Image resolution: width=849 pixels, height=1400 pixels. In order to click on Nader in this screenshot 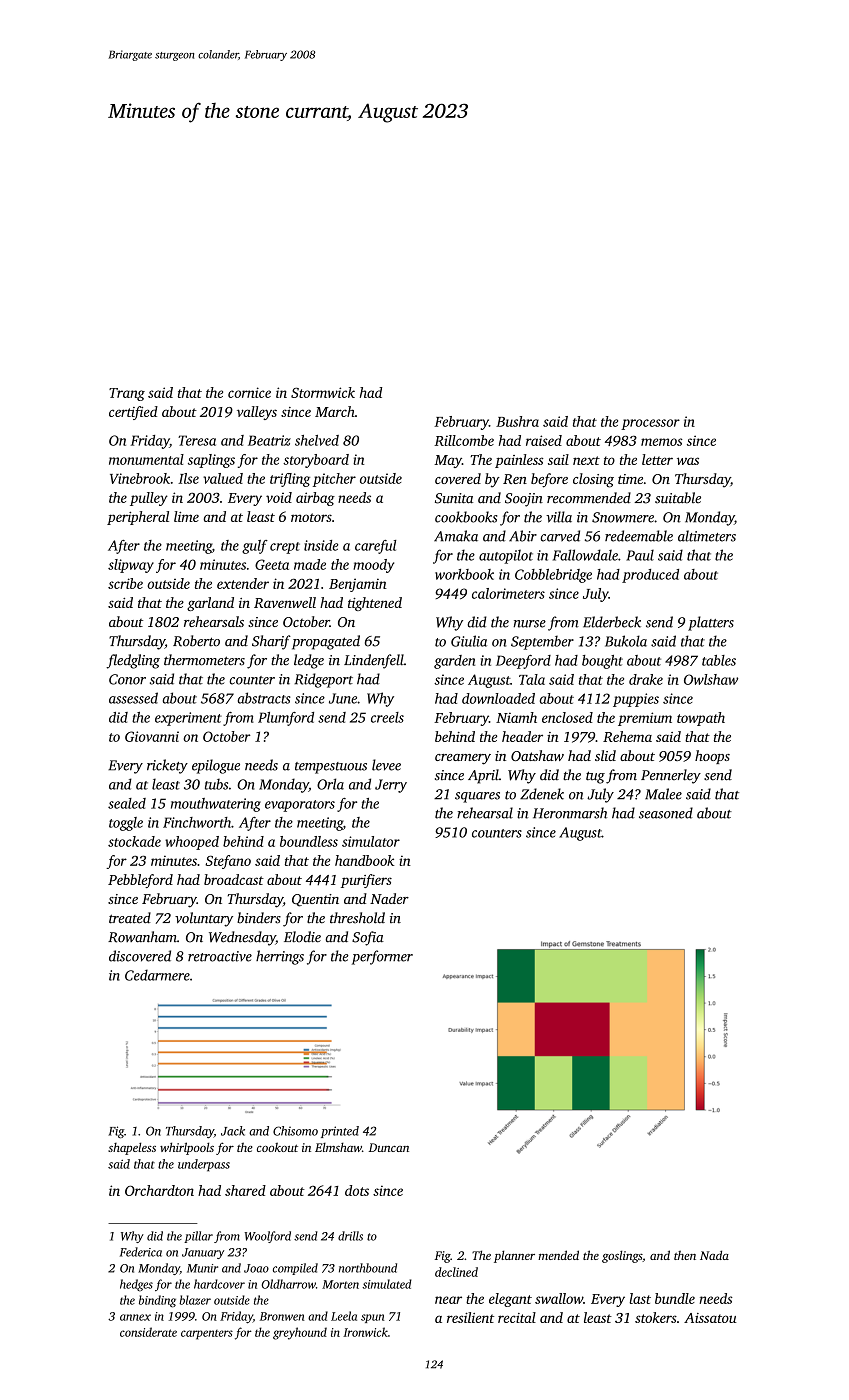, I will do `click(389, 898)`.
